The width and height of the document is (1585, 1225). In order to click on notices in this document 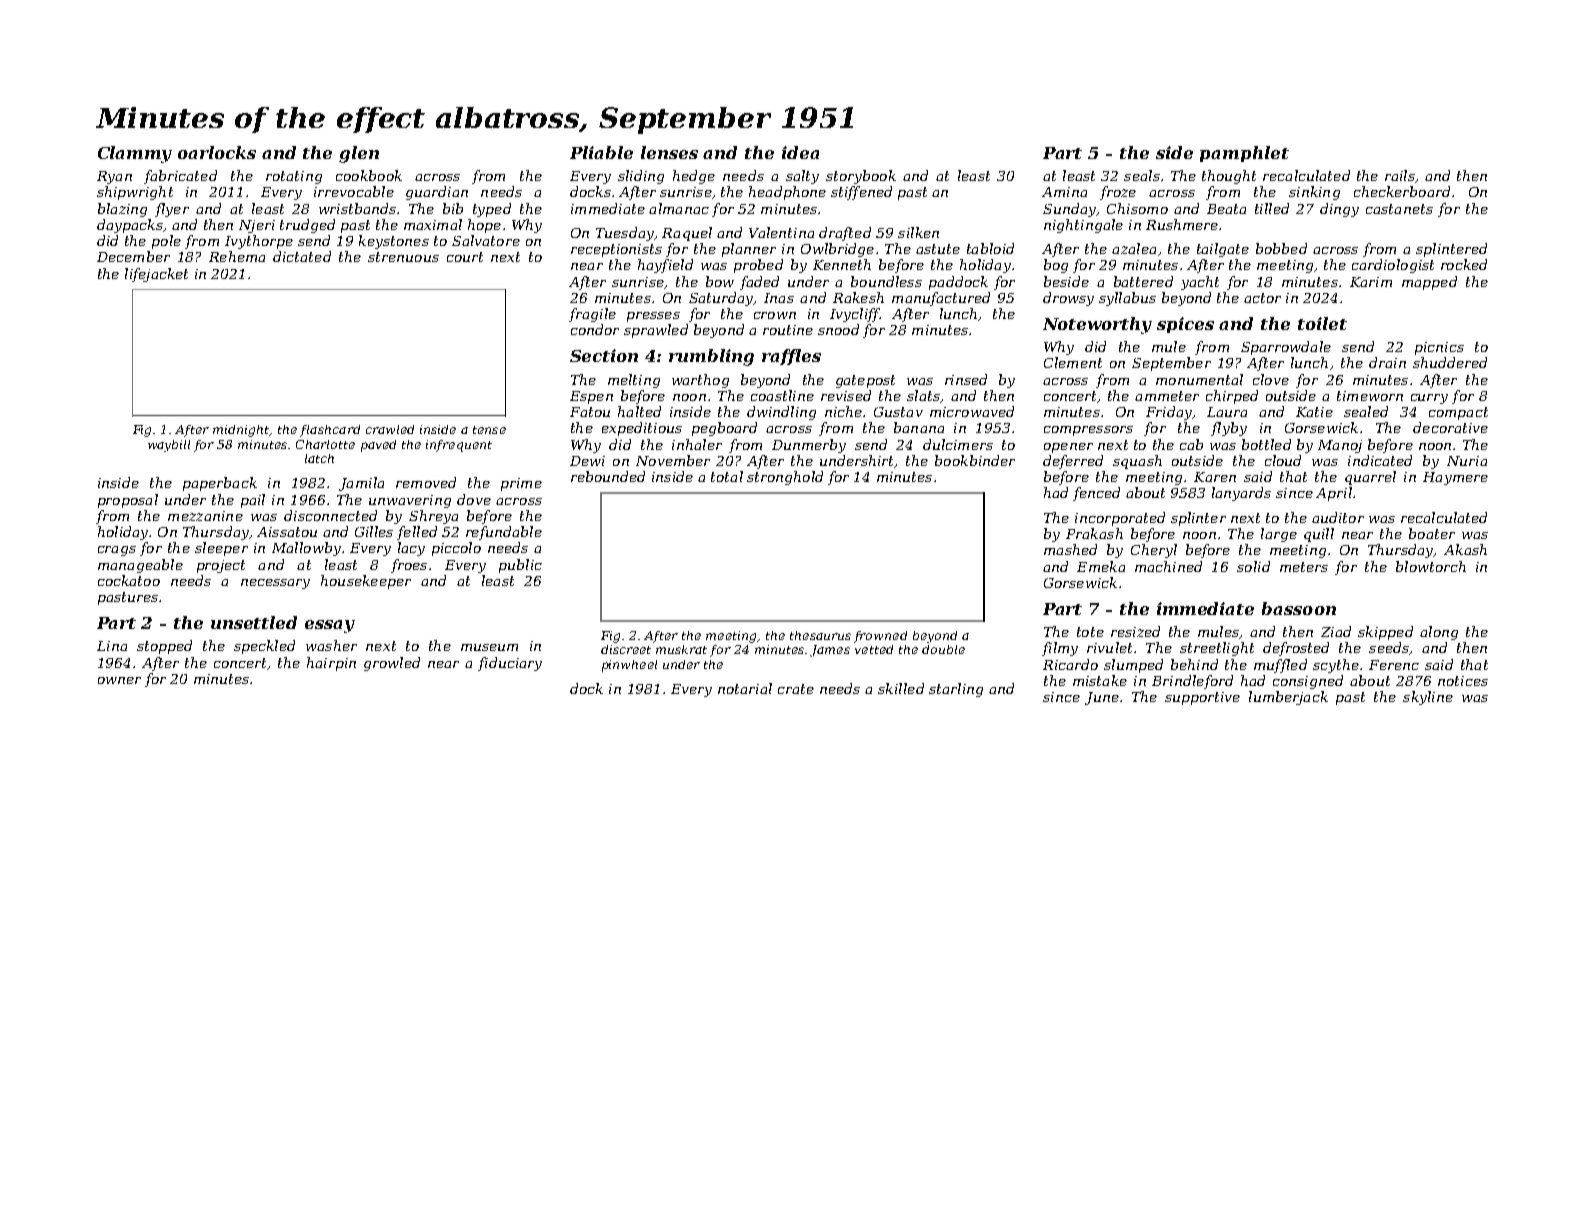, I will do `click(1463, 681)`.
